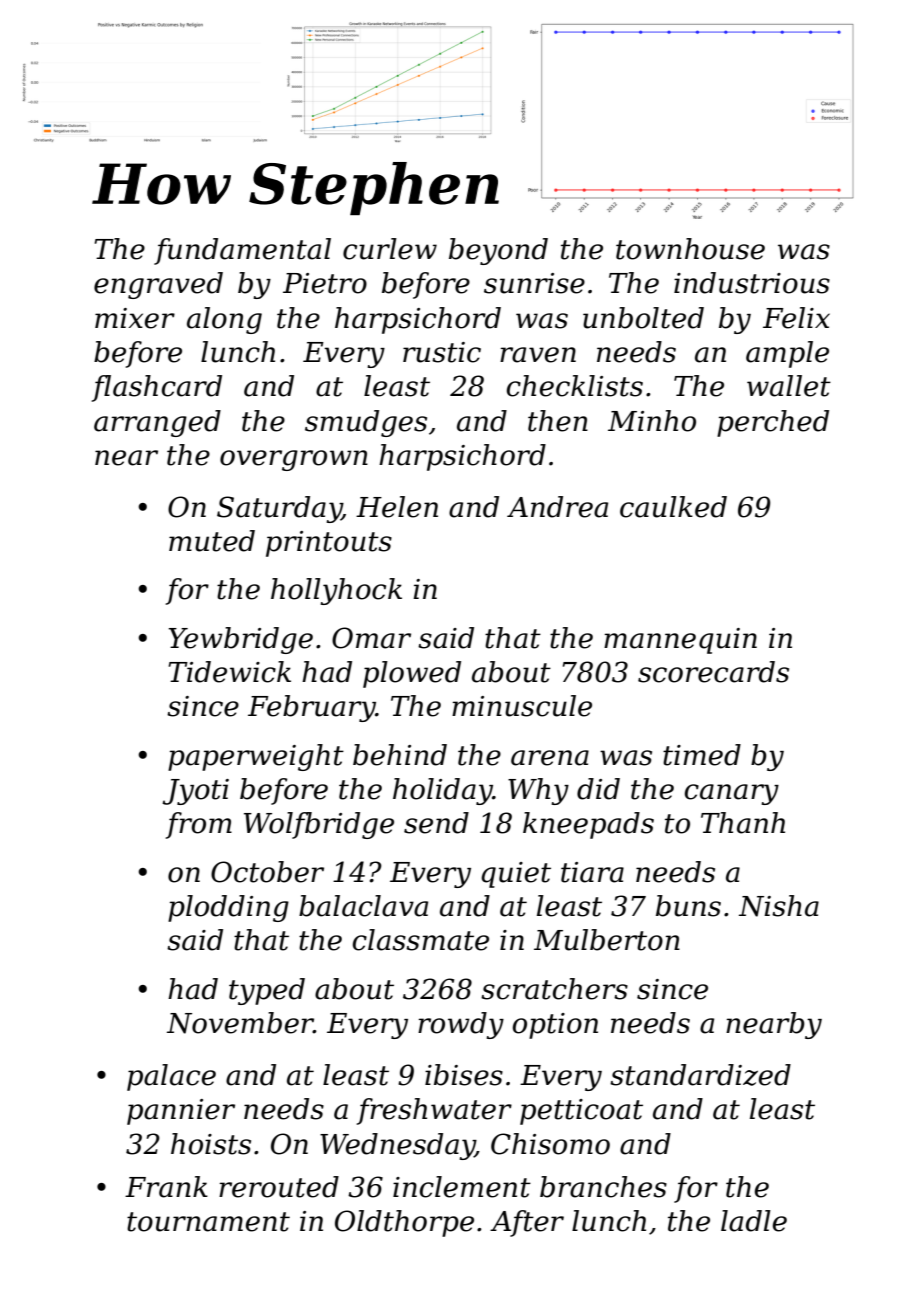 The width and height of the screenshot is (924, 1311). I want to click on rustic, so click(442, 352).
